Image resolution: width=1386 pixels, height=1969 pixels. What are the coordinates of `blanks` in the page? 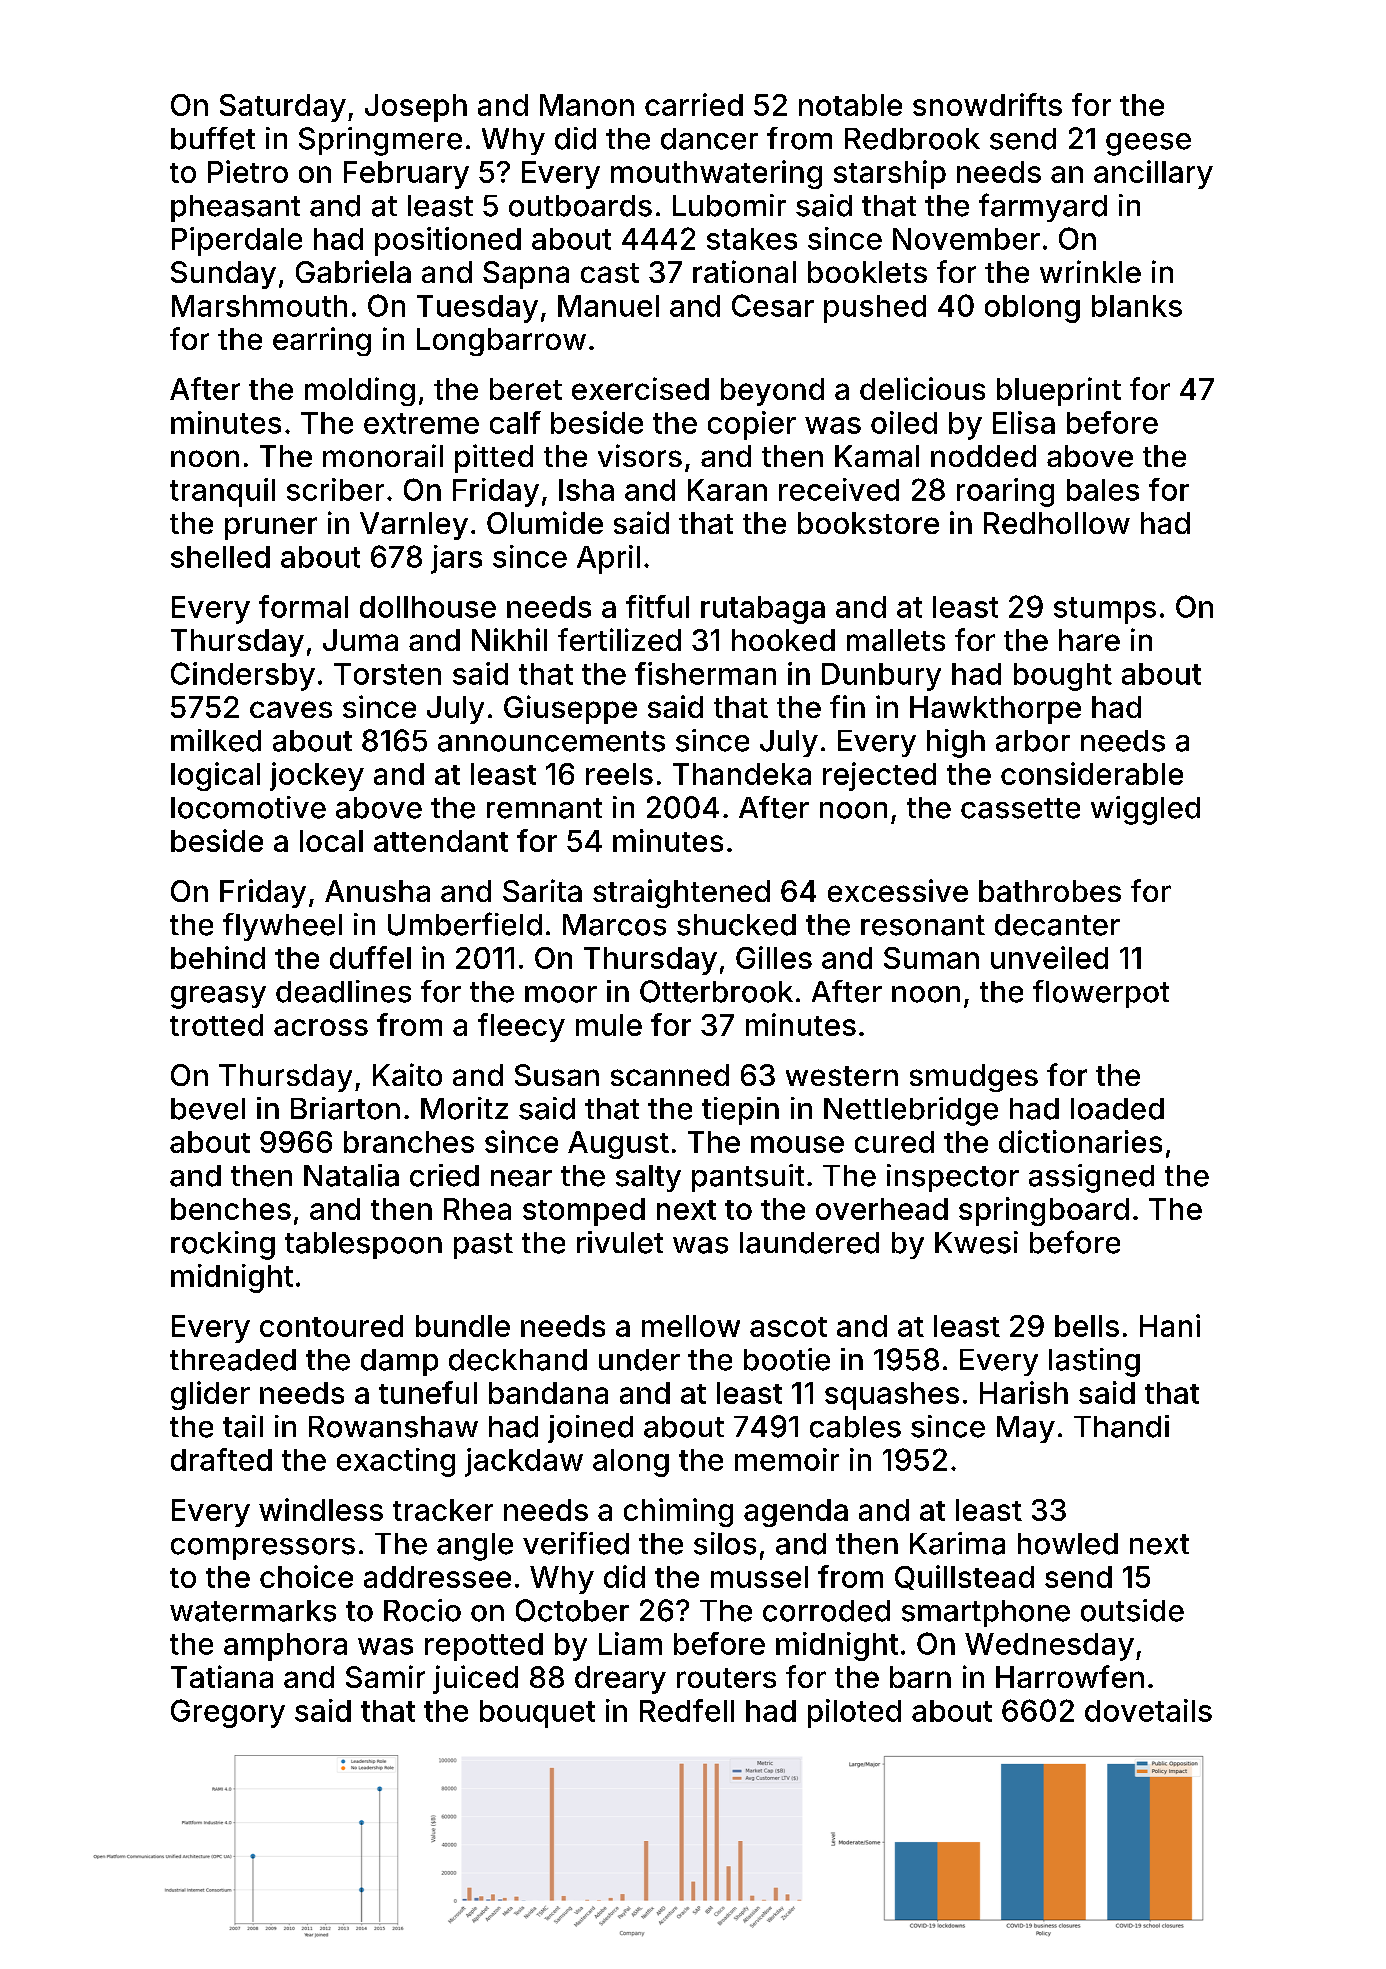 It's located at (1137, 306).
